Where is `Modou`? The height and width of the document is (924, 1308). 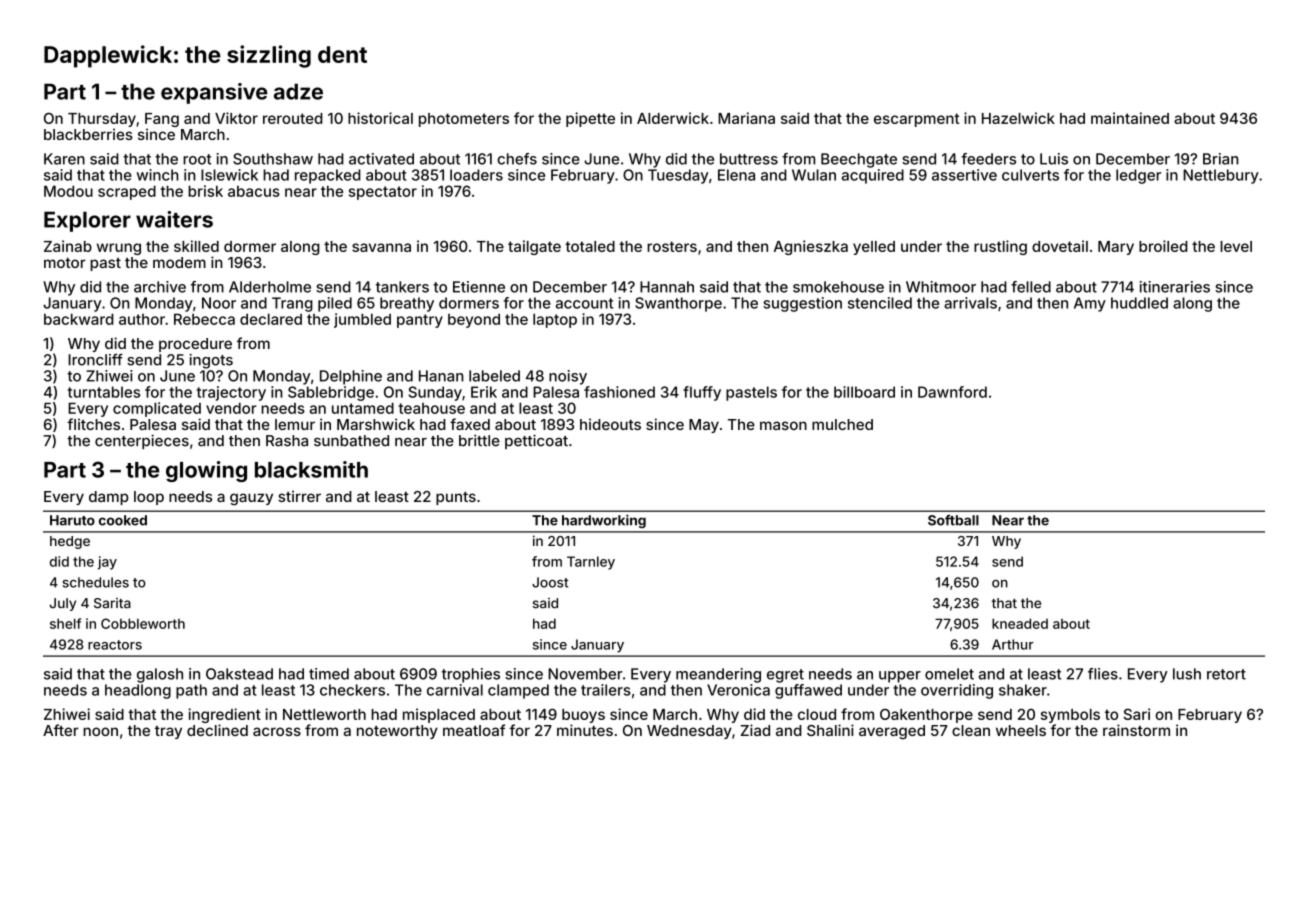 Modou is located at coordinates (68, 191).
